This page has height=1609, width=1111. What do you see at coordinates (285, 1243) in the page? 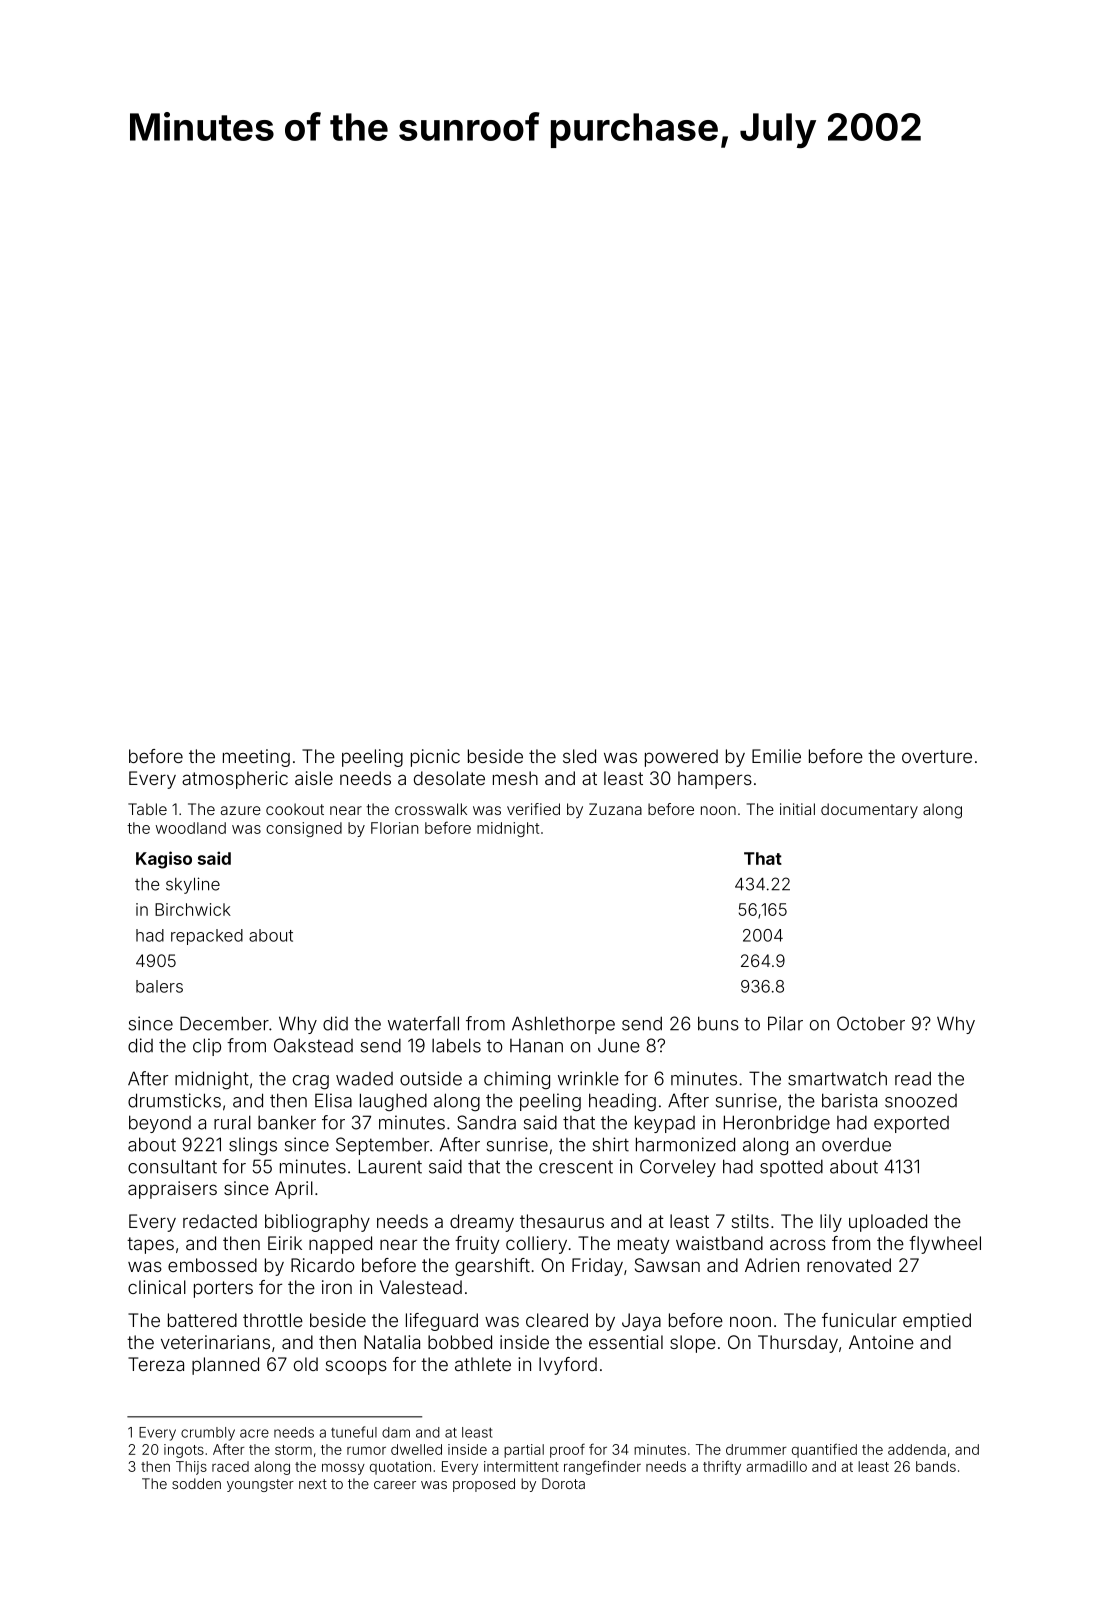
I see `Eirik` at bounding box center [285, 1243].
